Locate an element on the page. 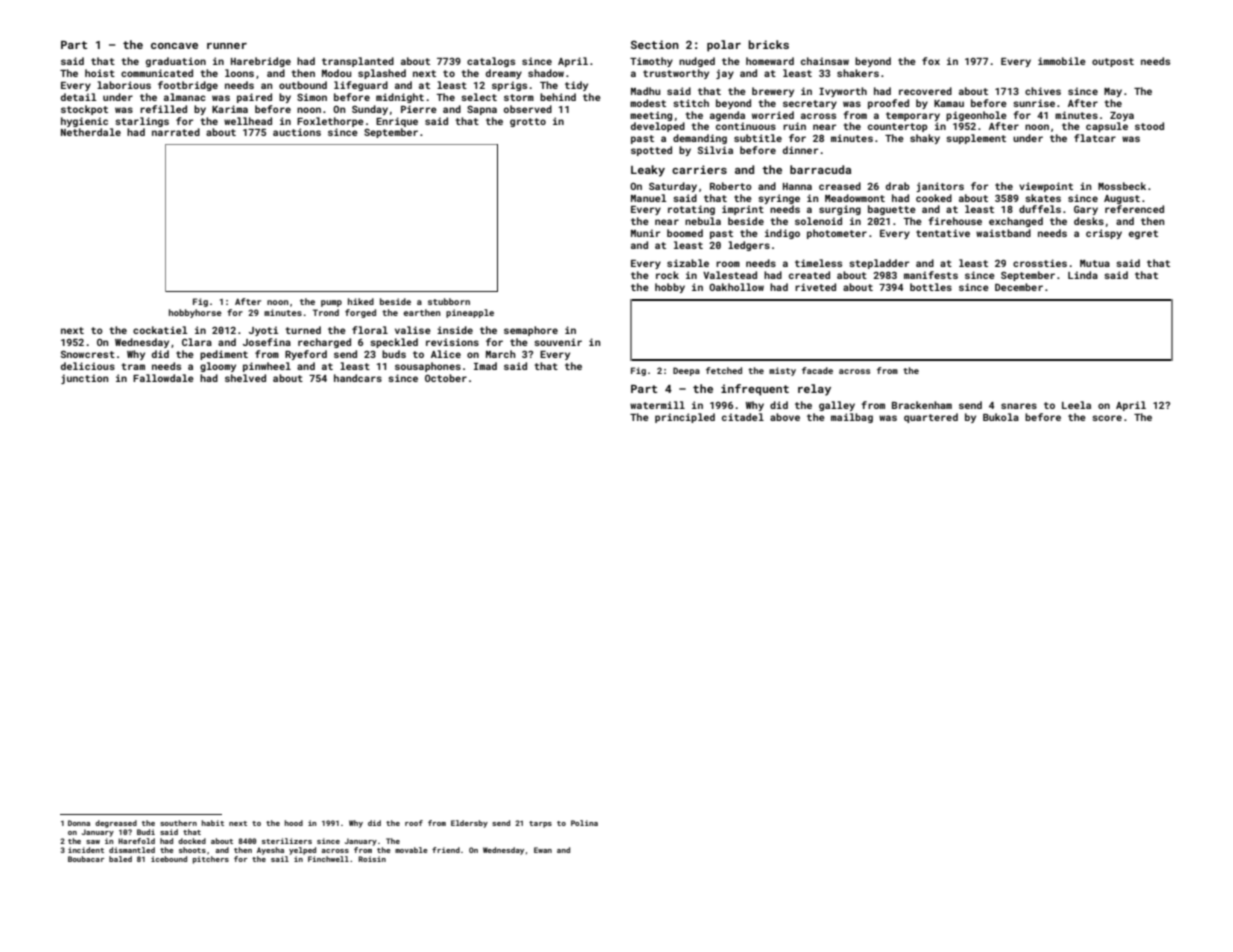 This document has width=1233, height=952. skates is located at coordinates (1043, 198).
